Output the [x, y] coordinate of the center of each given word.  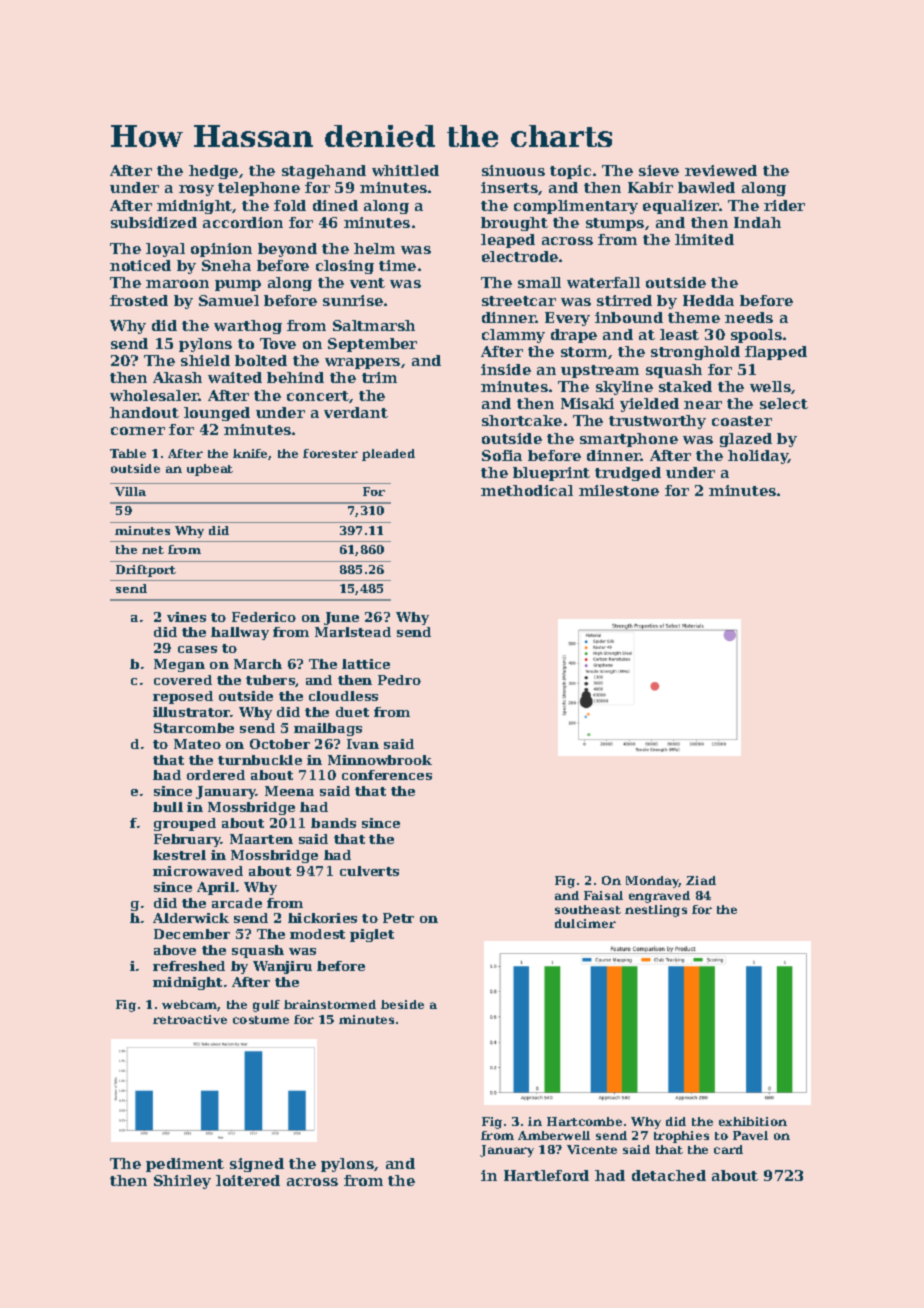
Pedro [399, 680]
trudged [628, 474]
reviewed [721, 170]
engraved [659, 897]
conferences [387, 775]
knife [251, 454]
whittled [405, 170]
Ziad [701, 880]
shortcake [522, 420]
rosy [196, 190]
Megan [179, 665]
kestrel [179, 855]
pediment [185, 1165]
